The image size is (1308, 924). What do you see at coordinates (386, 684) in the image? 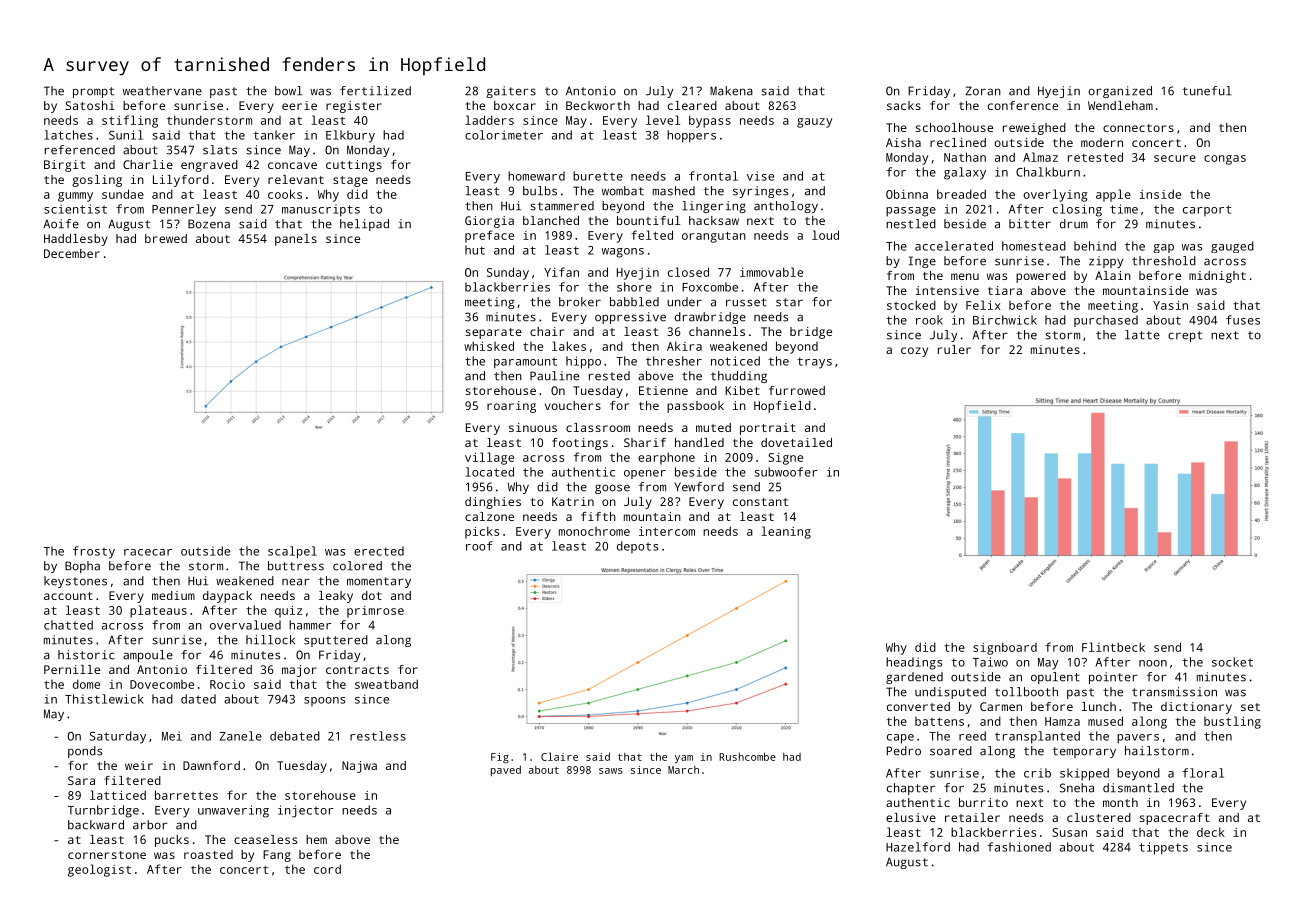
I see `sweatband` at bounding box center [386, 684].
